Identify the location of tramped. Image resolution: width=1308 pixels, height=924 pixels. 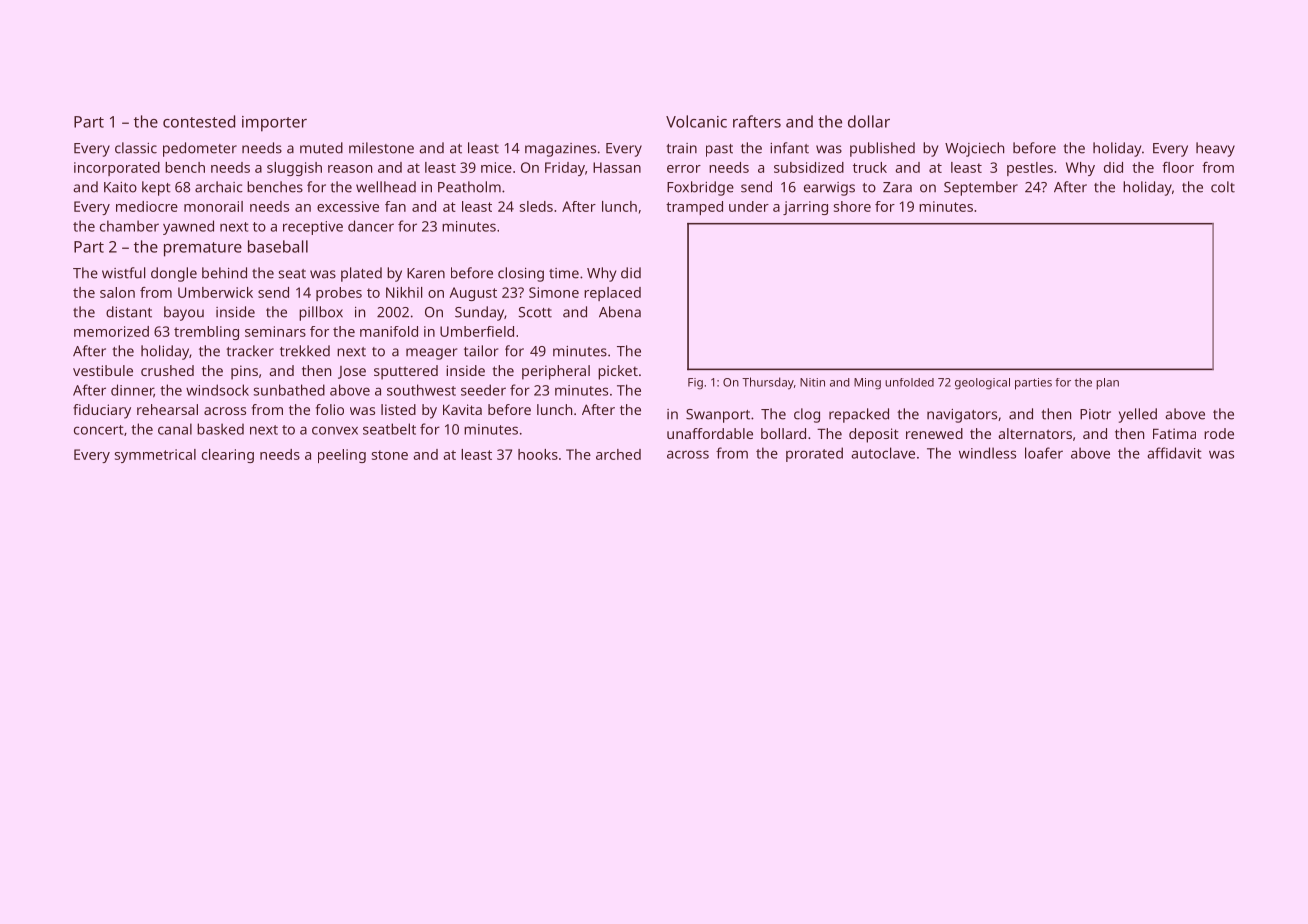
(694, 208).
